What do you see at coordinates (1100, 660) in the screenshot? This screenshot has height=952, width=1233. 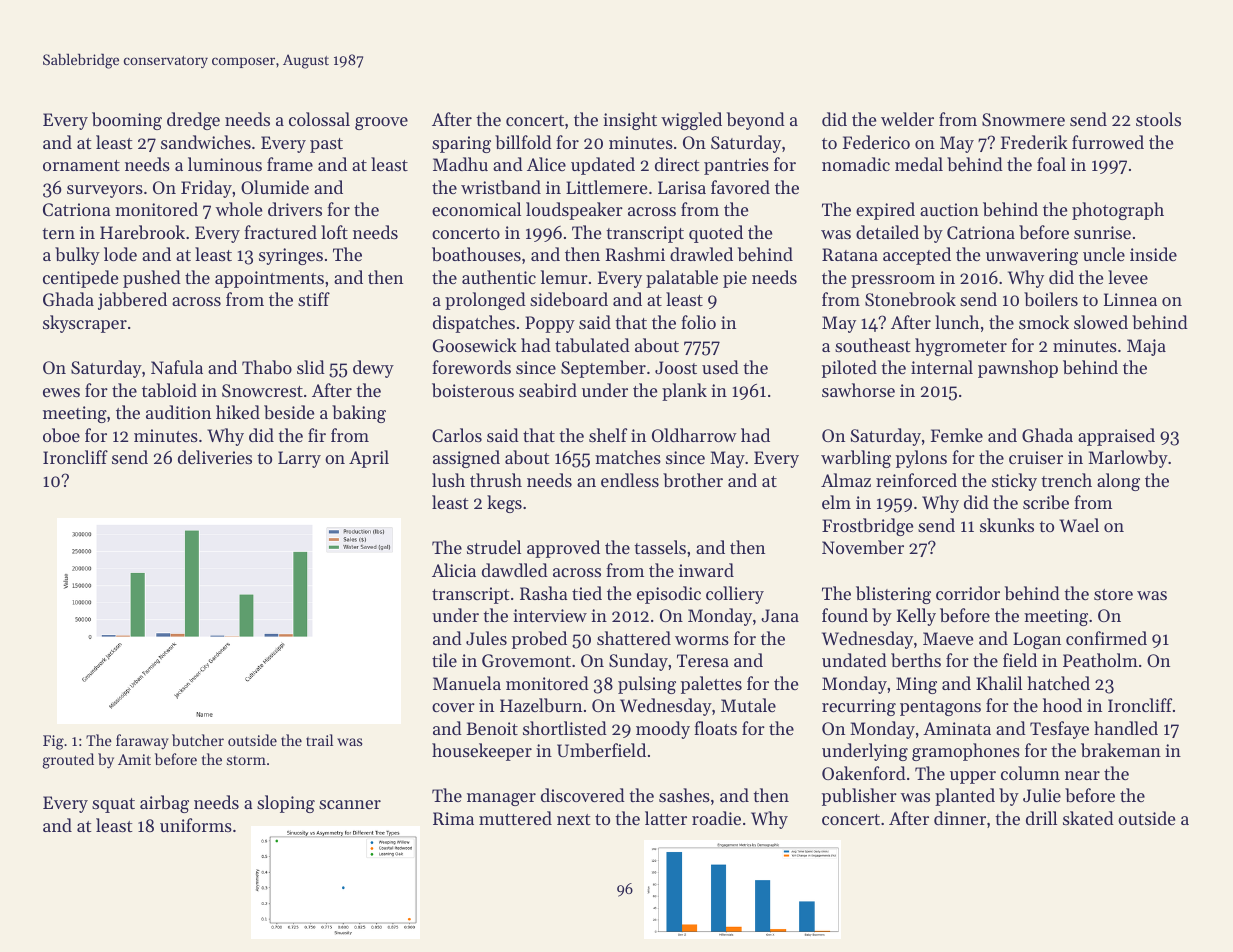 I see `Peatholm` at bounding box center [1100, 660].
